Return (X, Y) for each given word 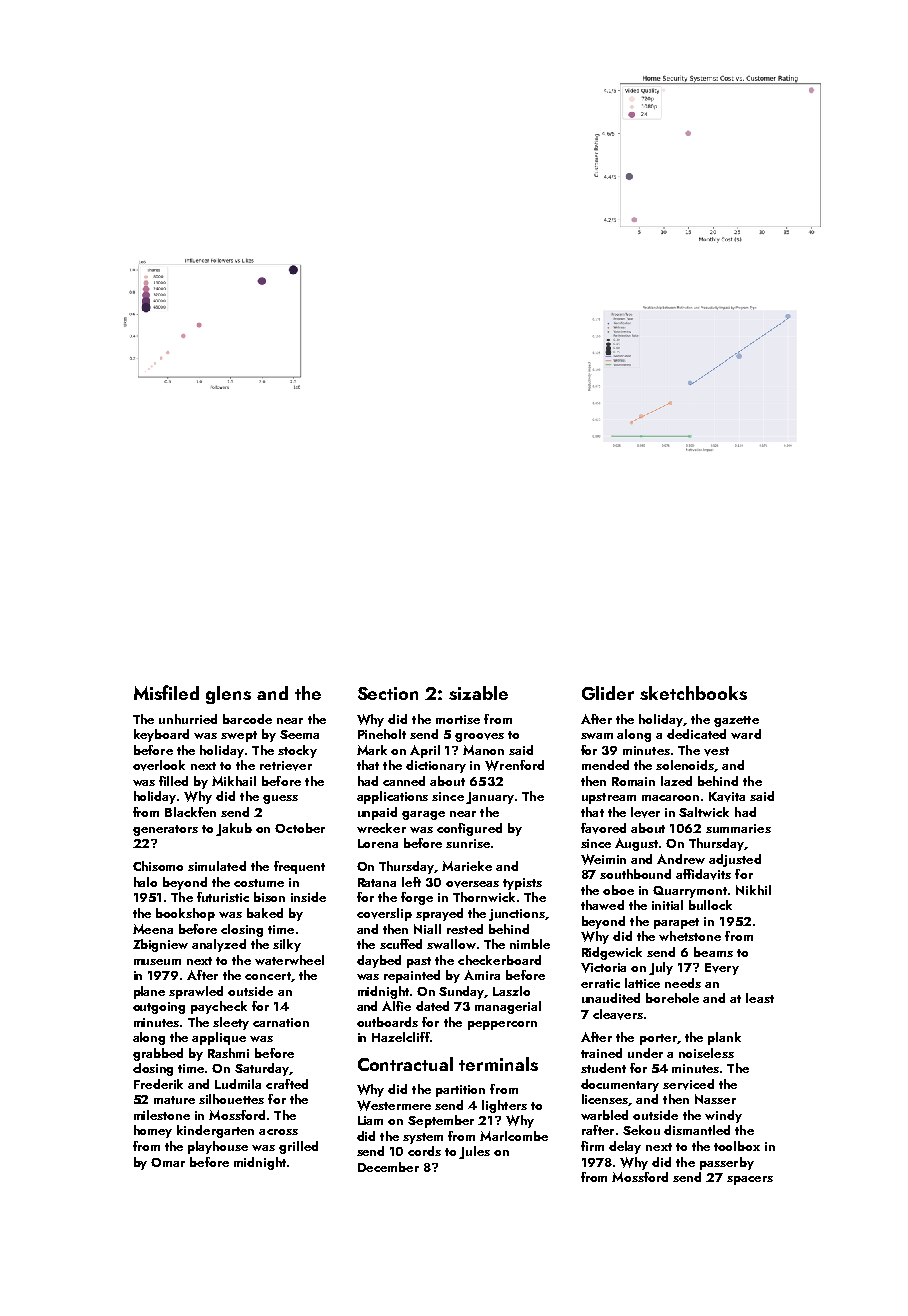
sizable (478, 693)
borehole (672, 998)
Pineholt (382, 734)
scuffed (401, 944)
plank (724, 1038)
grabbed (158, 1054)
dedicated (696, 734)
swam (597, 736)
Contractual (405, 1064)
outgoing (159, 1008)
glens (228, 695)
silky (287, 945)
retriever (286, 766)
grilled (298, 1147)
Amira (482, 975)
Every (722, 969)
